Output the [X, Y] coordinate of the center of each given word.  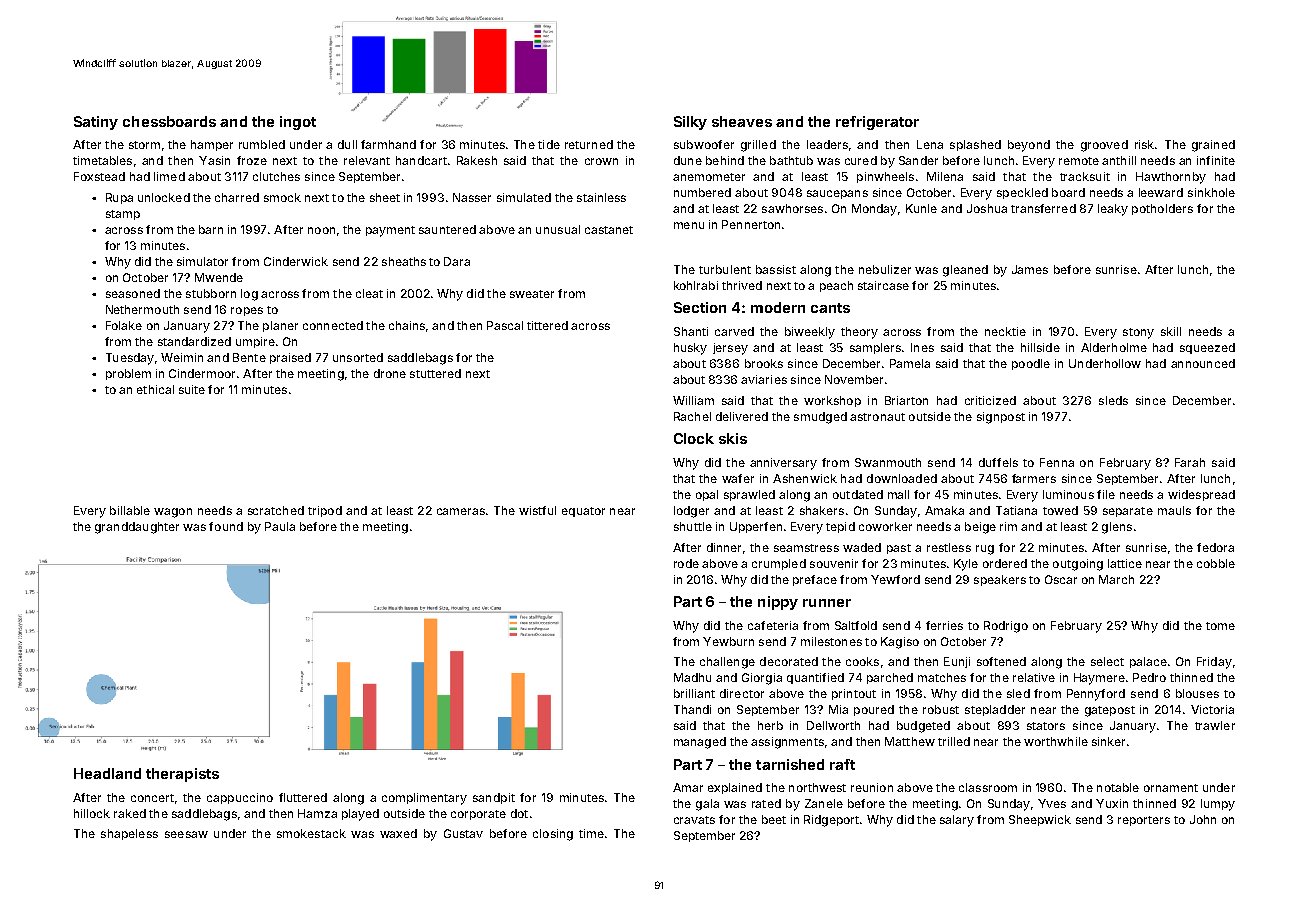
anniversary [783, 464]
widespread [1201, 495]
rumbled [262, 144]
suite [192, 389]
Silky [690, 123]
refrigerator [877, 123]
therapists [182, 775]
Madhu [692, 677]
